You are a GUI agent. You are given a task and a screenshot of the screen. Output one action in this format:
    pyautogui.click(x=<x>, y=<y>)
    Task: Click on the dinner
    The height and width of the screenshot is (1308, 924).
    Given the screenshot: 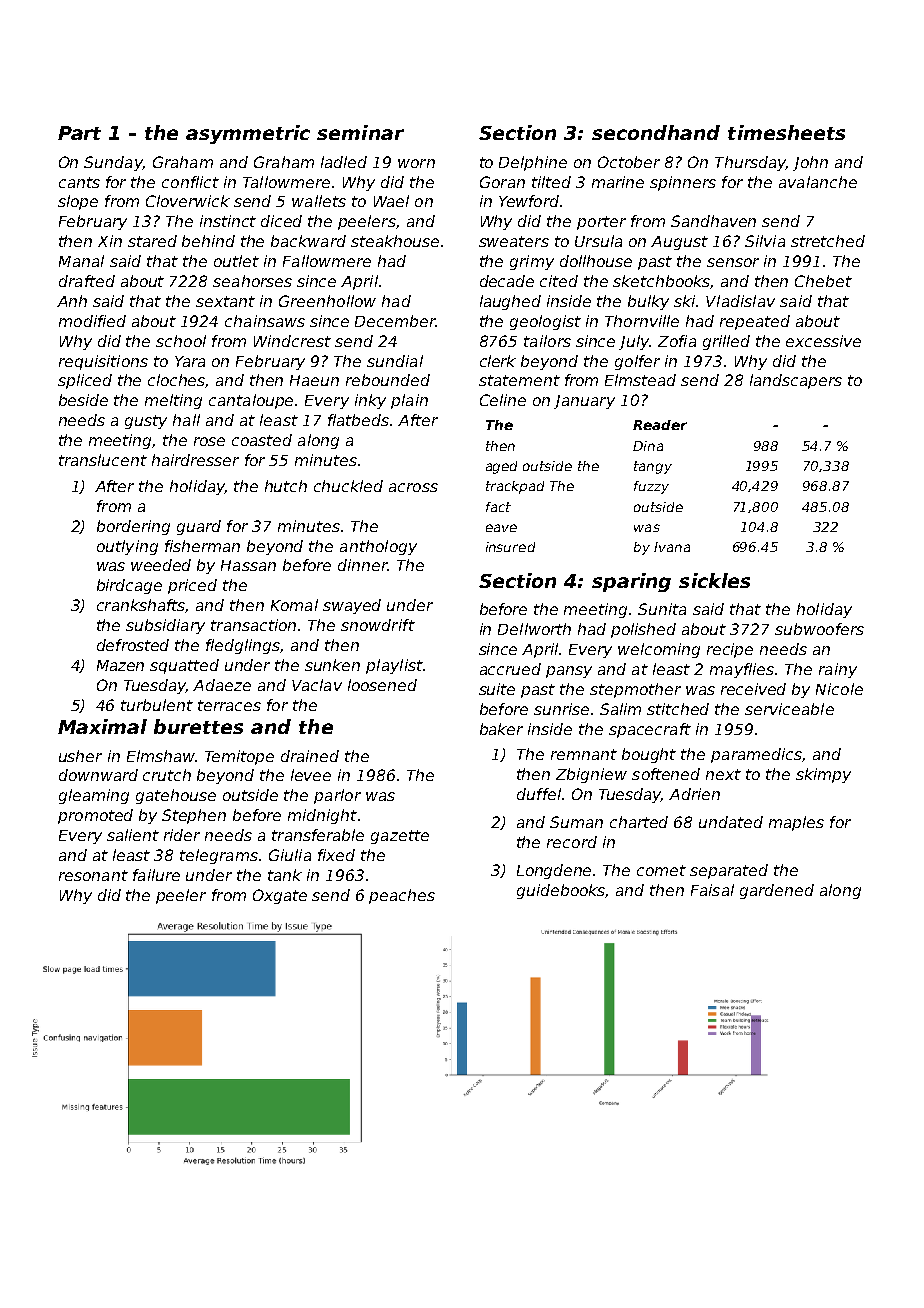 What is the action you would take?
    pyautogui.click(x=362, y=565)
